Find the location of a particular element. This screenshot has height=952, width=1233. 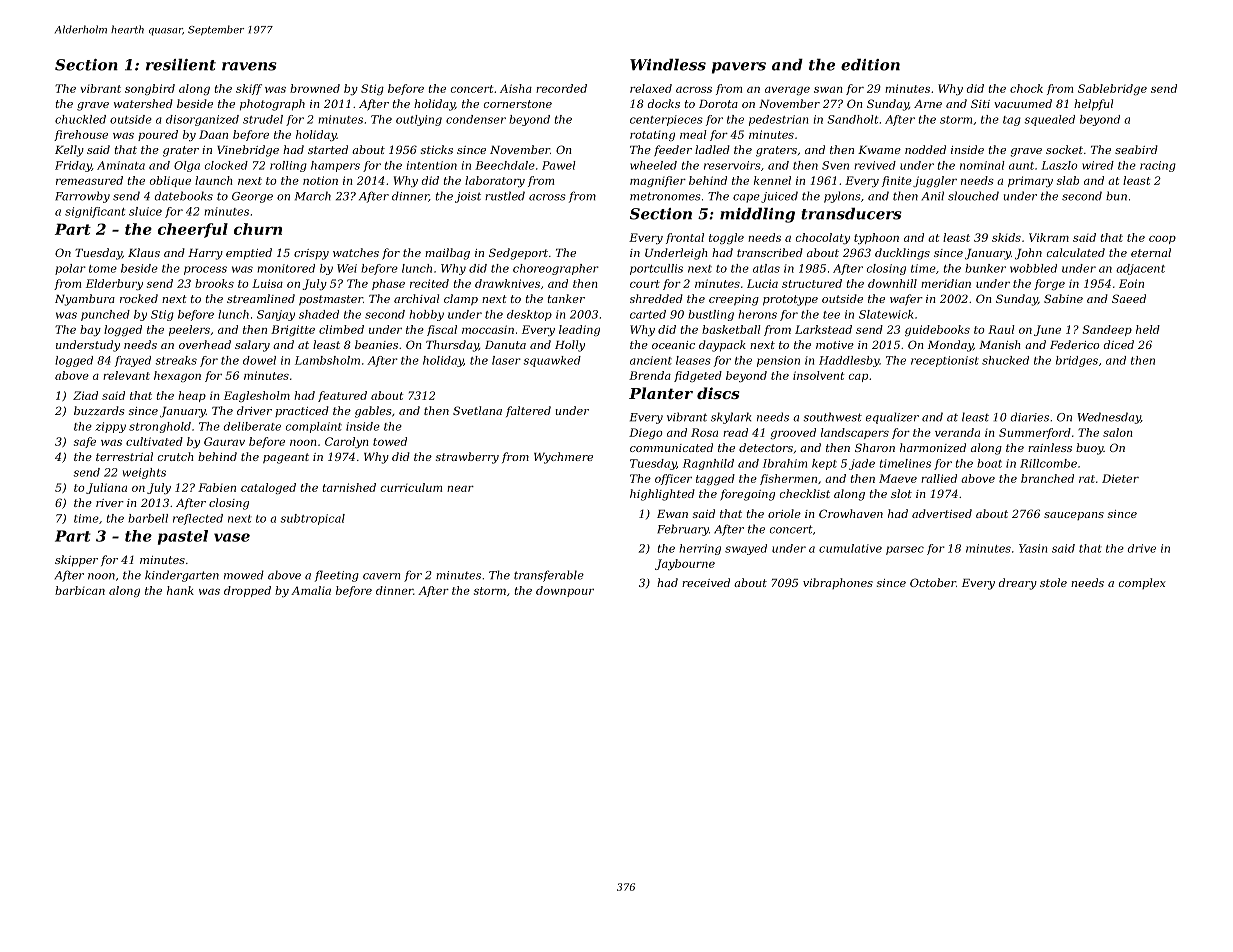

dropped is located at coordinates (247, 591).
